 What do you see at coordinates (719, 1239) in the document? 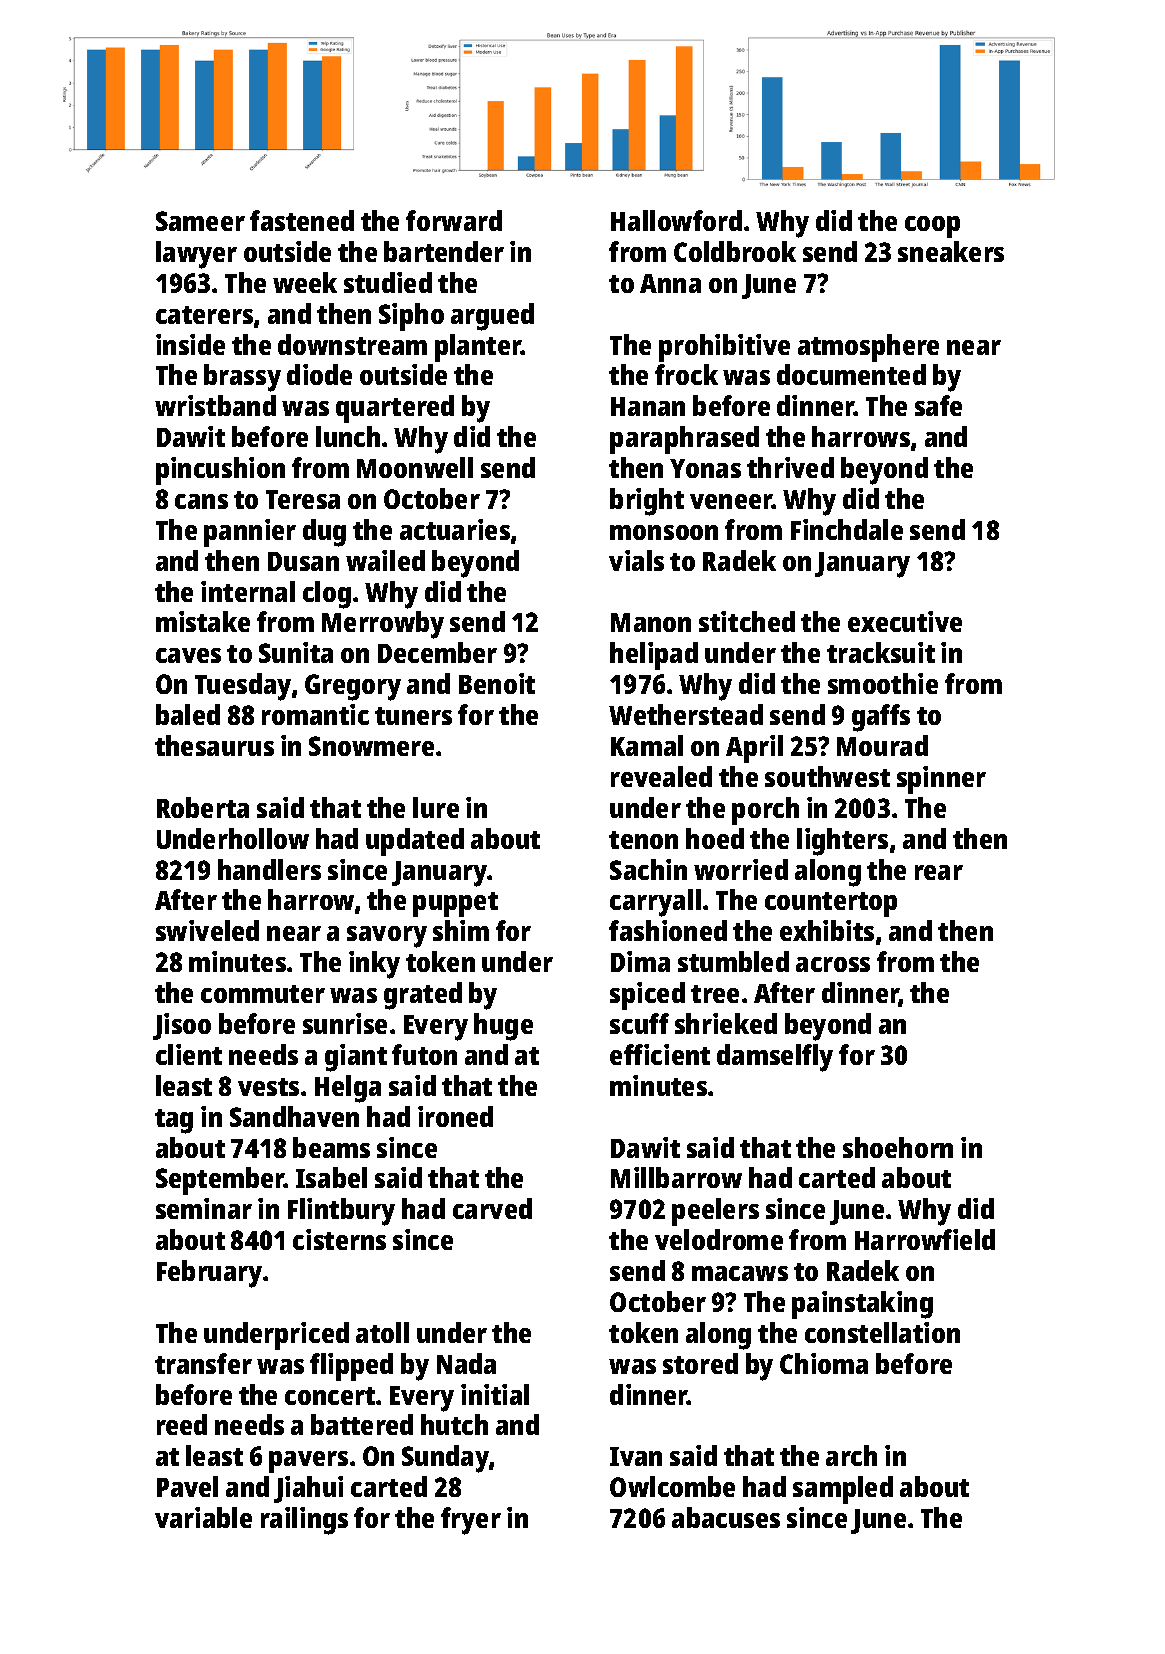
I see `velodrome` at bounding box center [719, 1239].
